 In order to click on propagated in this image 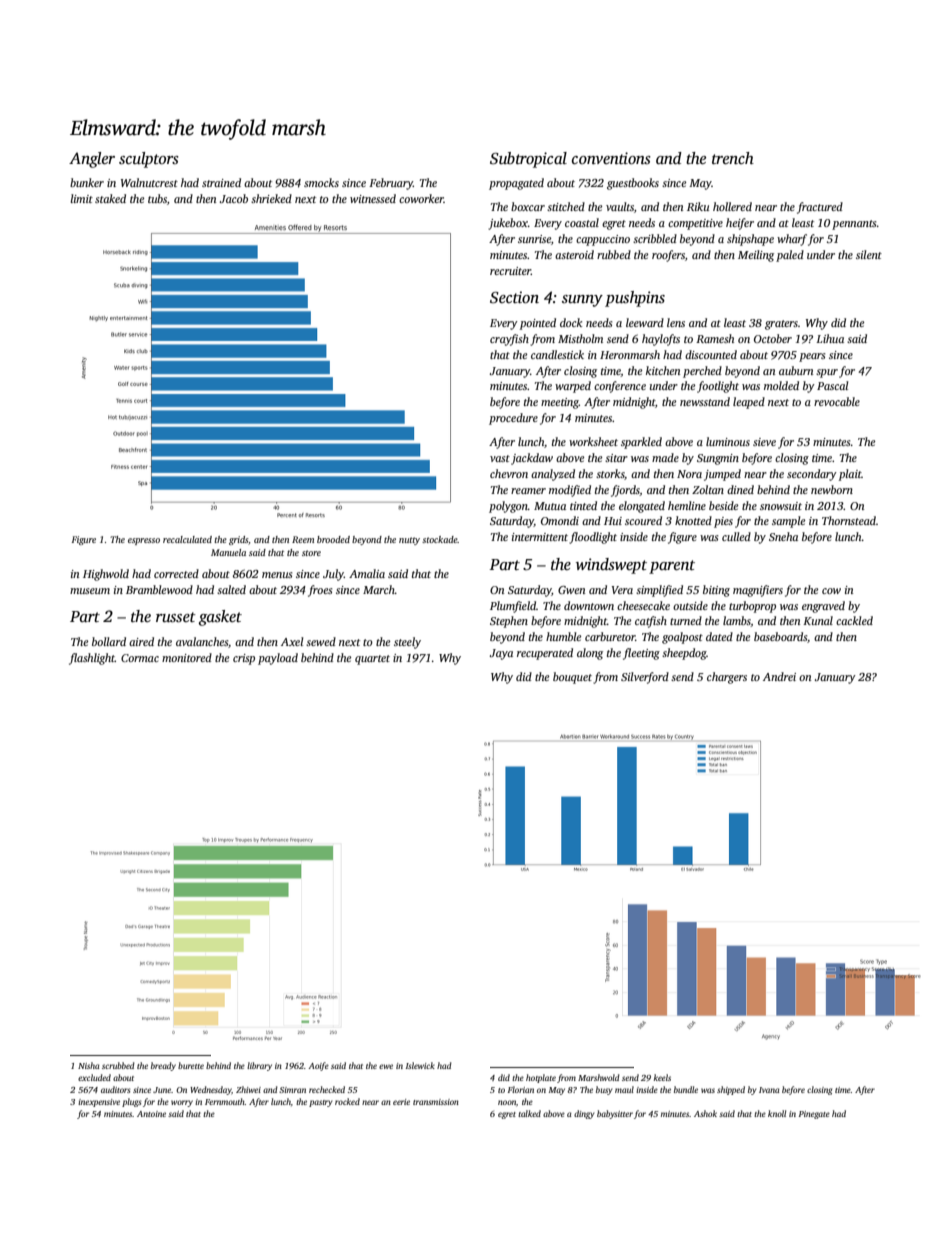, I will do `click(516, 184)`.
